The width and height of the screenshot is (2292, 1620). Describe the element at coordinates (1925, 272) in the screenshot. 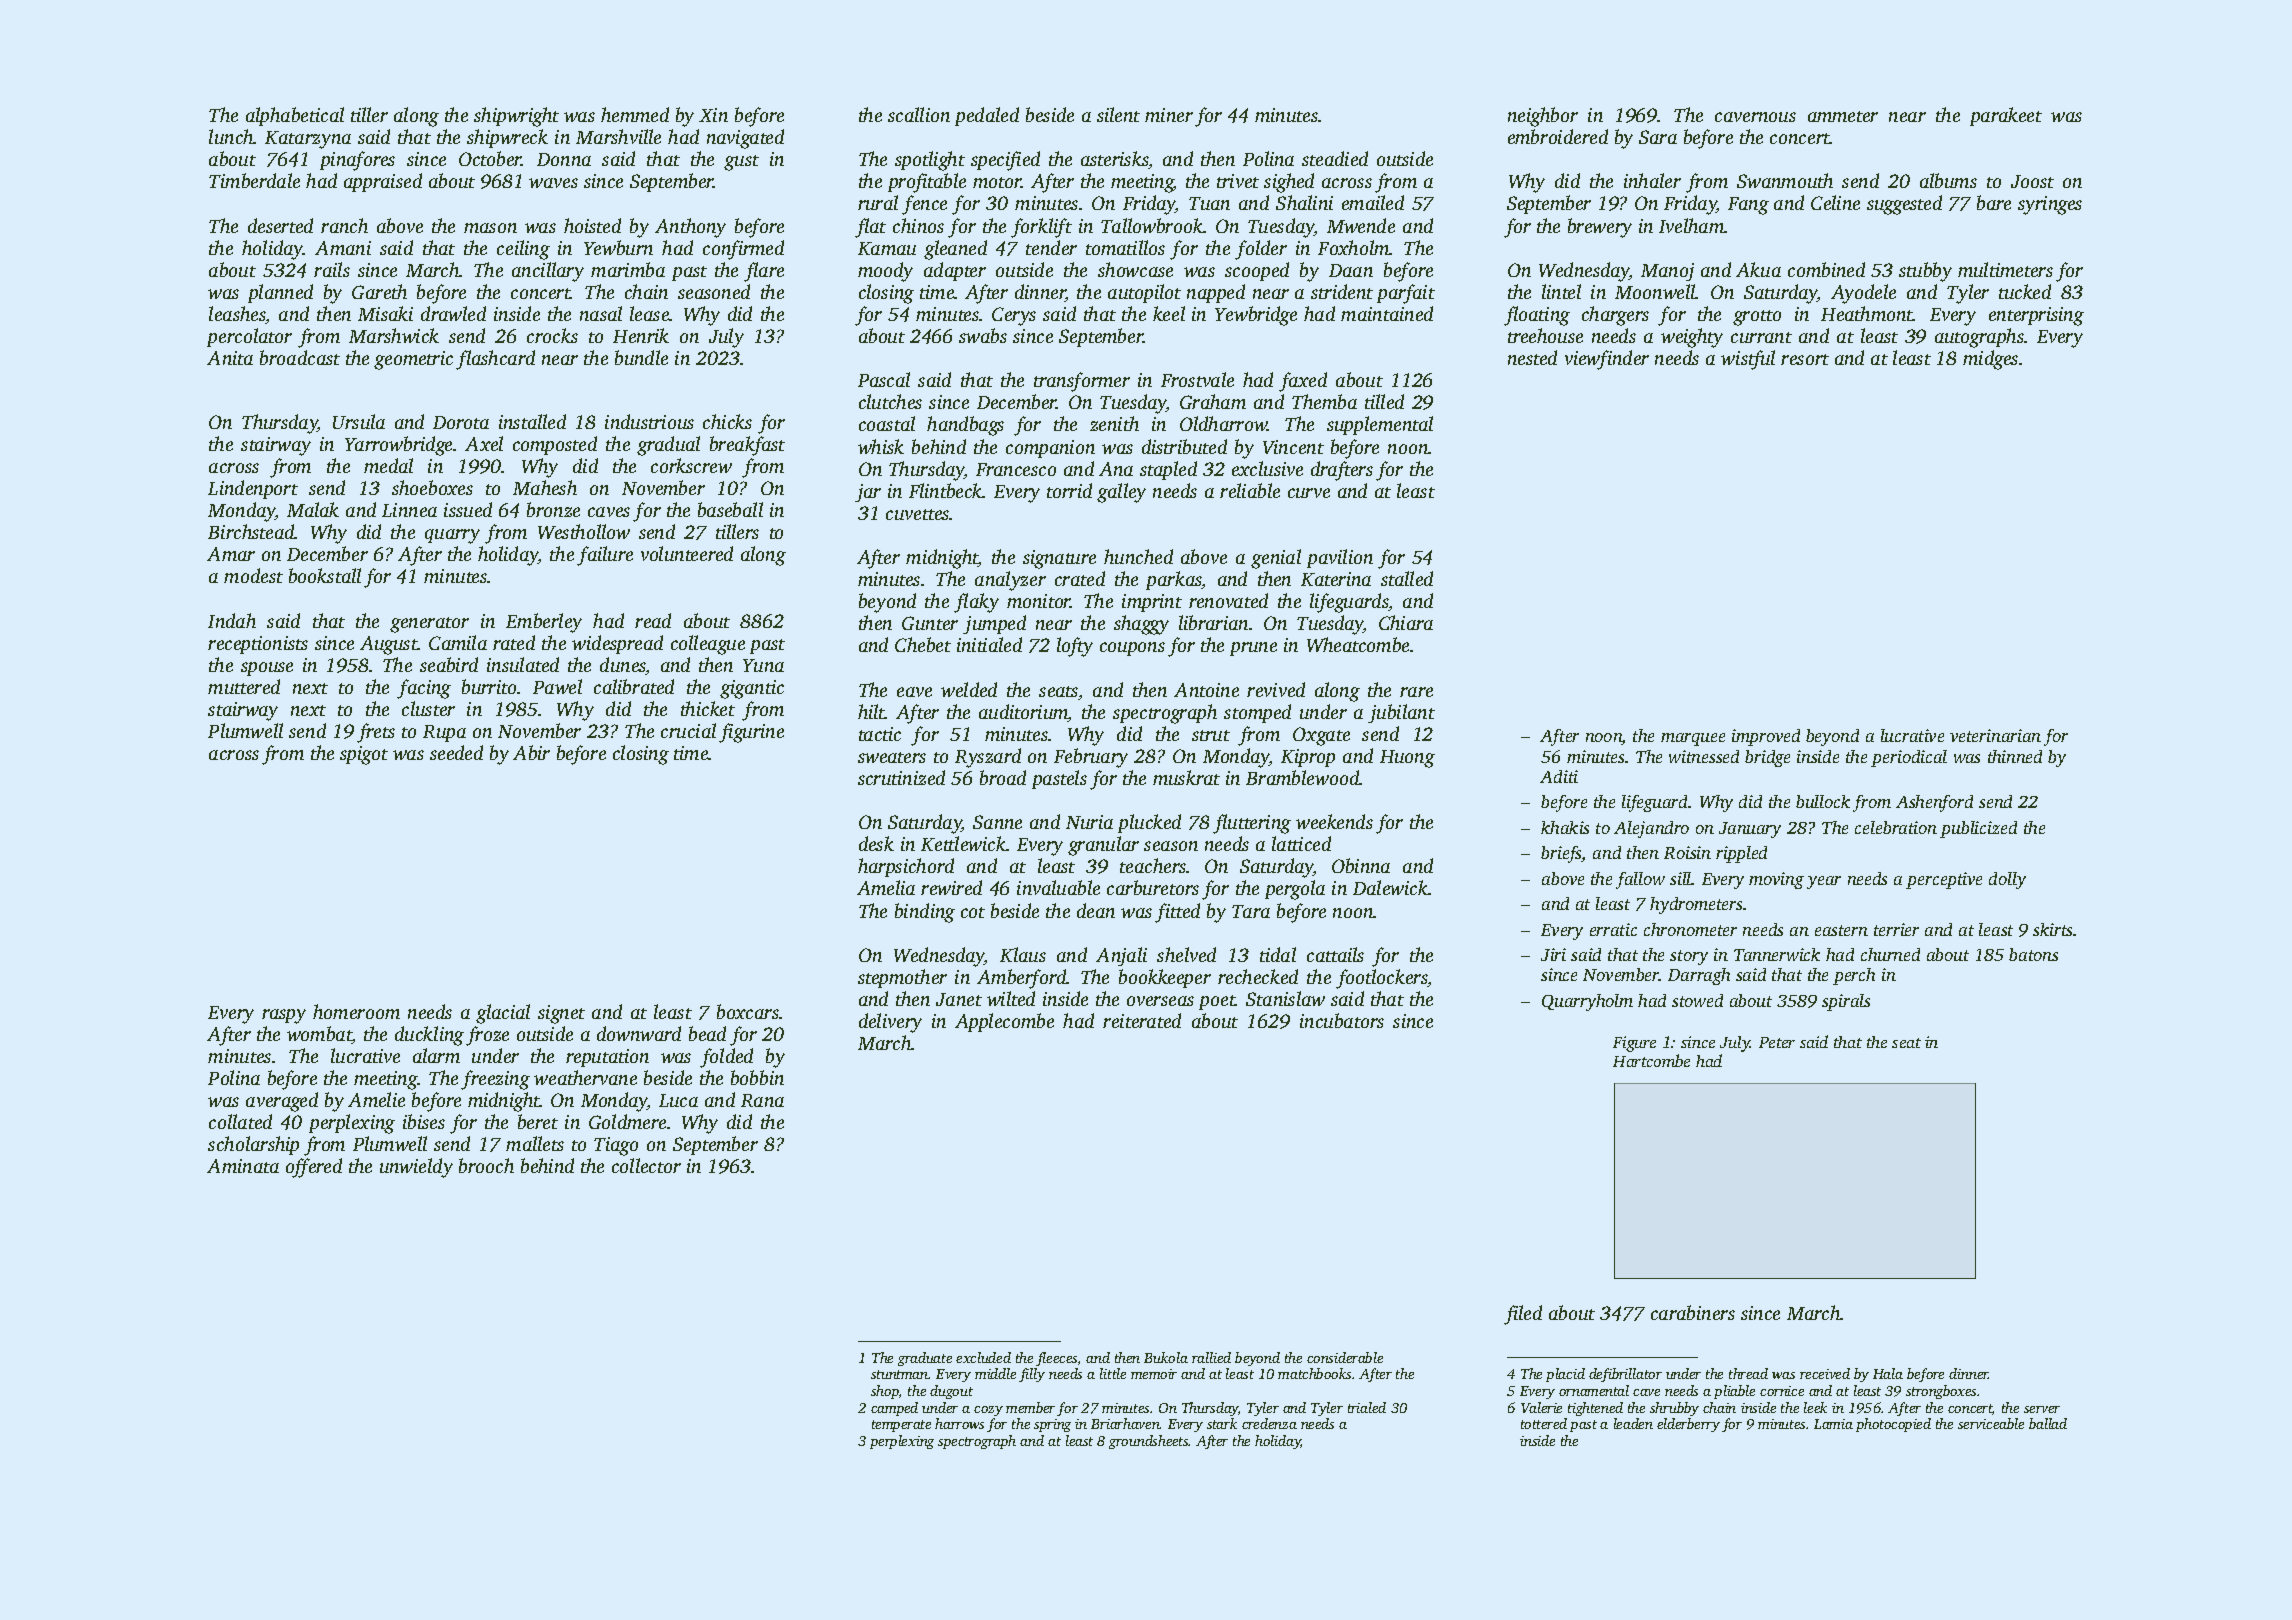

I see `stubby` at that location.
